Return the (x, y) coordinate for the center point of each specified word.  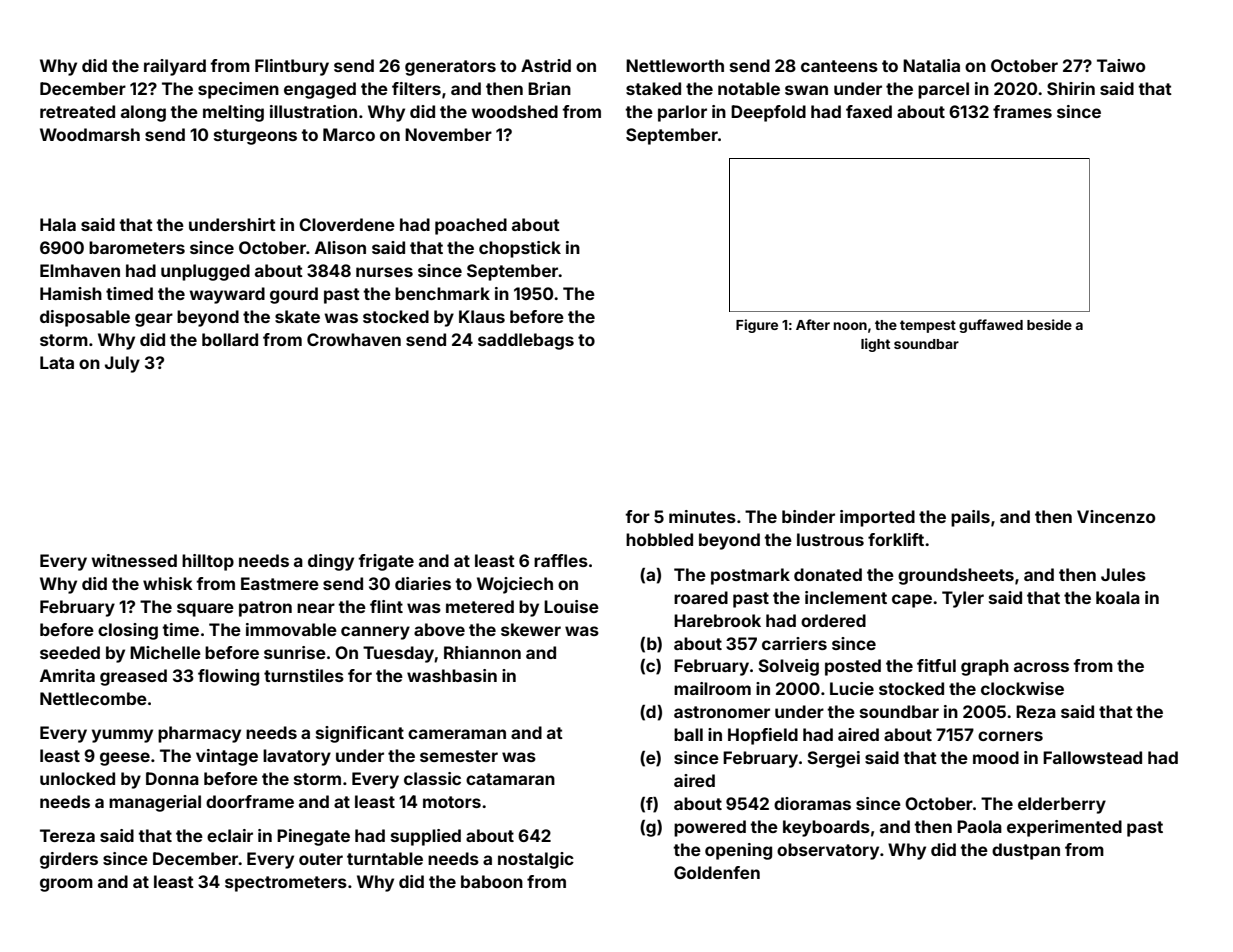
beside (1049, 324)
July (122, 364)
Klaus (482, 316)
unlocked (77, 778)
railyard (175, 67)
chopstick (520, 249)
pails (970, 518)
